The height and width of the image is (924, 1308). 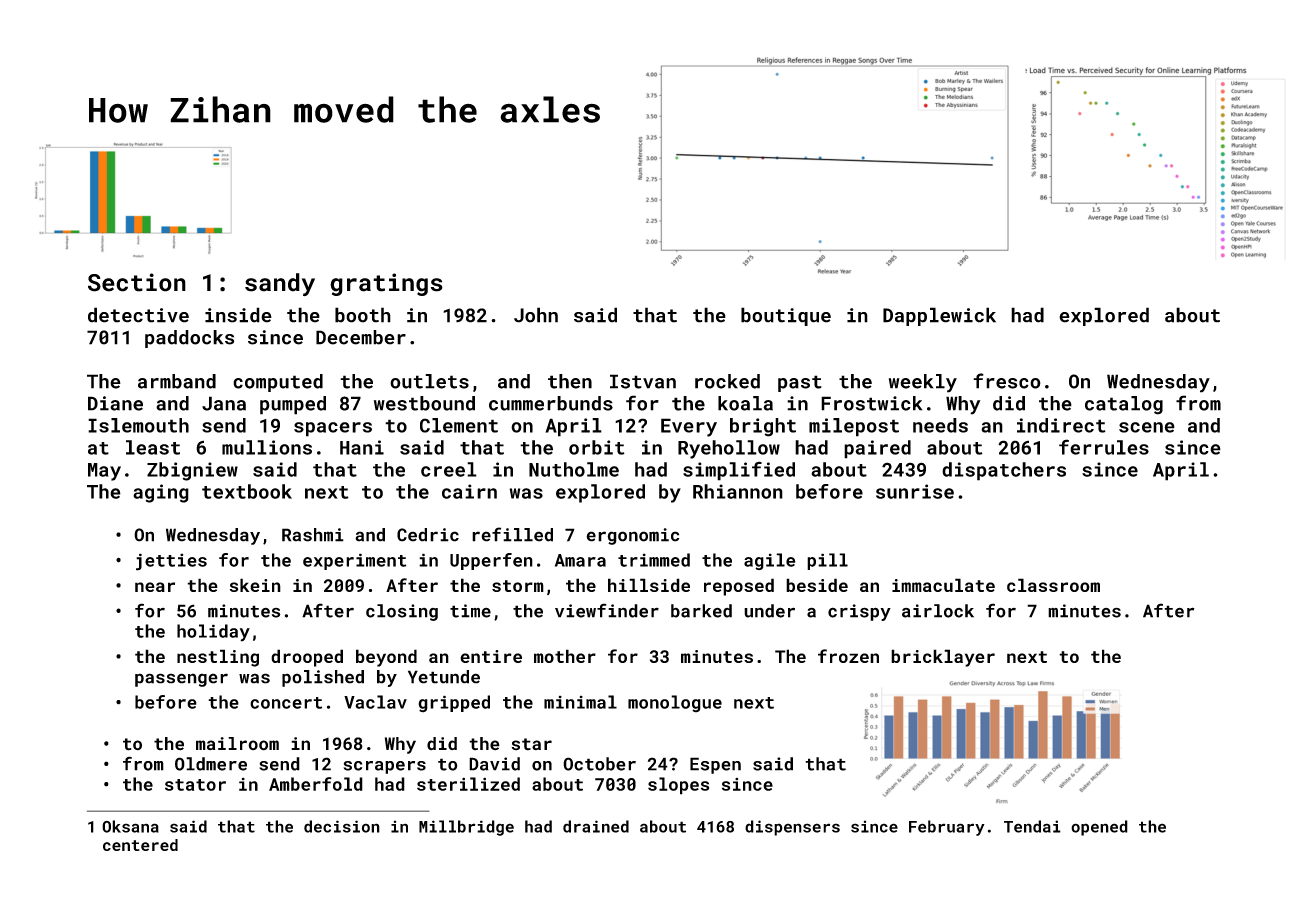 I want to click on gratings, so click(x=386, y=284).
